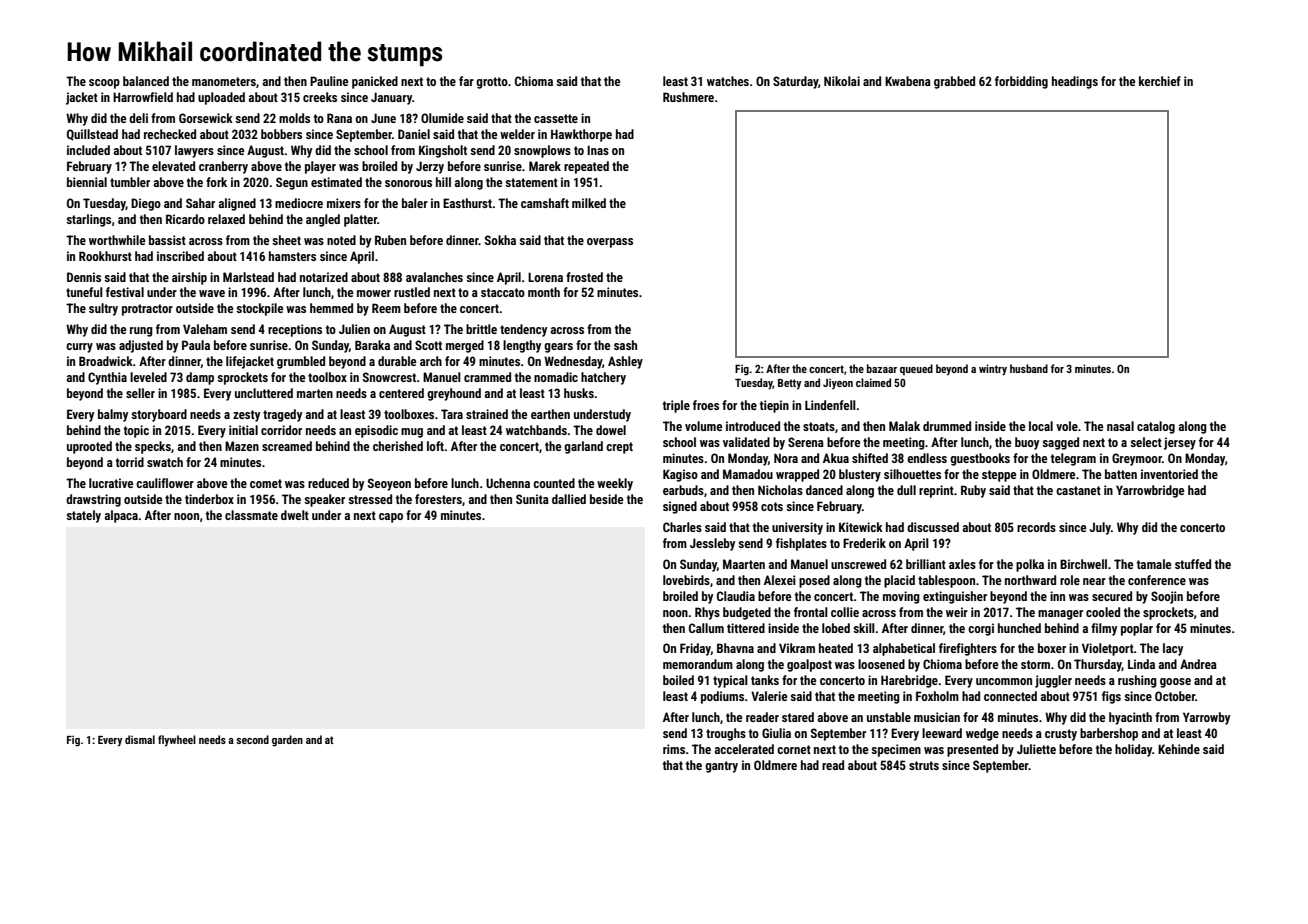 This page has width=1308, height=924. I want to click on classmate, so click(251, 515).
